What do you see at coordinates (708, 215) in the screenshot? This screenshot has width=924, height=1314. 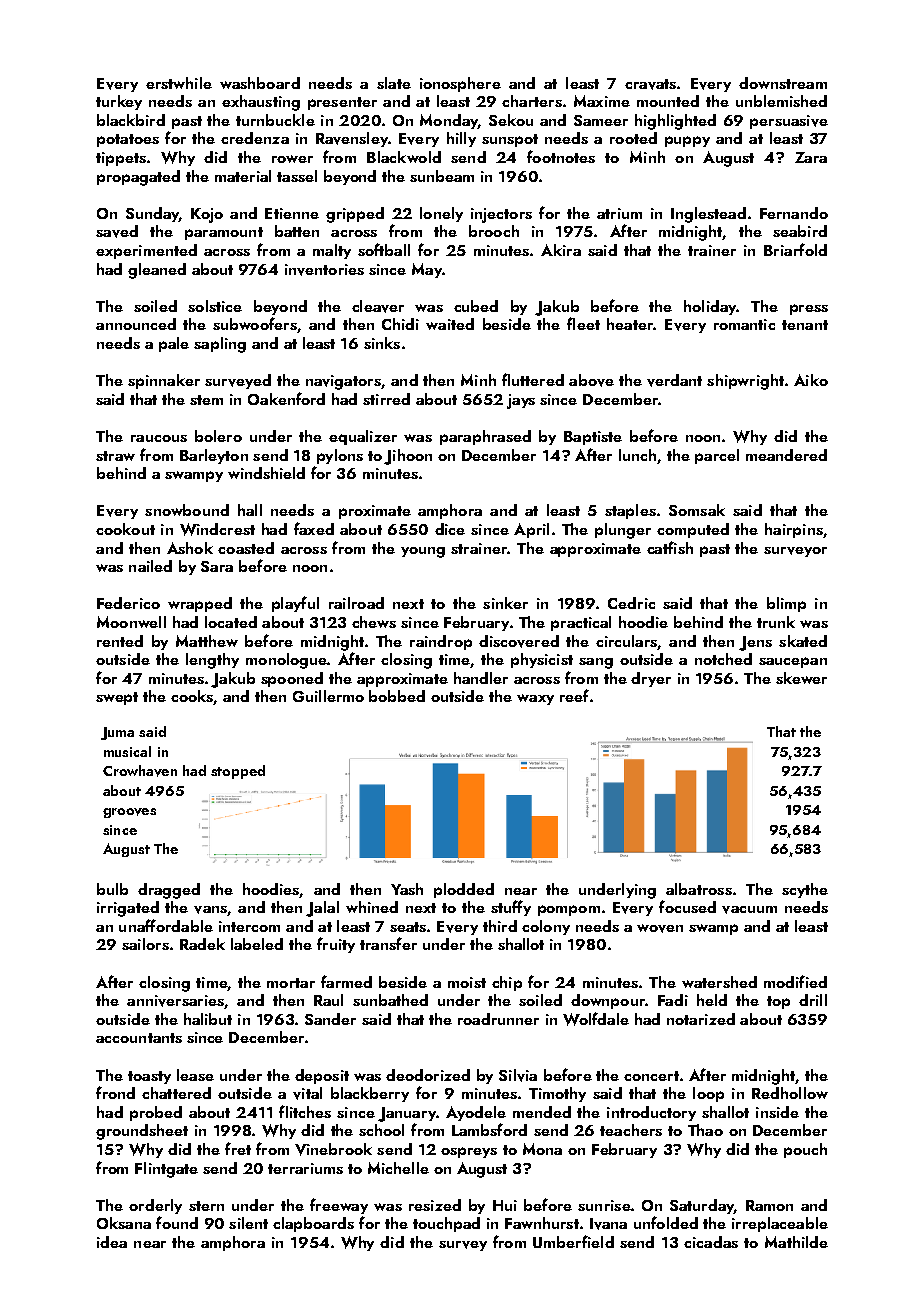 I see `Inglestead` at bounding box center [708, 215].
